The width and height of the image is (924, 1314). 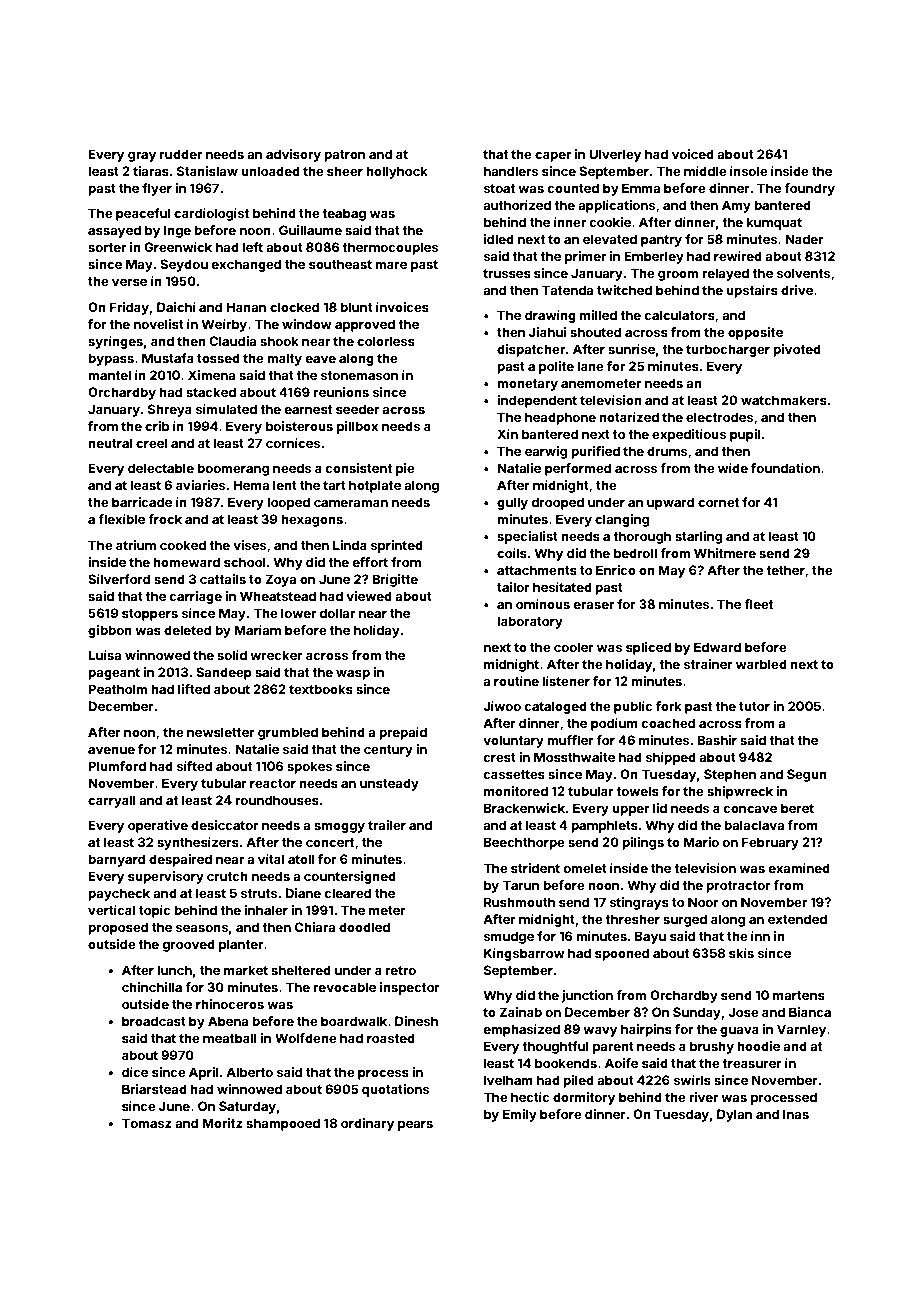 I want to click on Inas, so click(x=796, y=1114).
